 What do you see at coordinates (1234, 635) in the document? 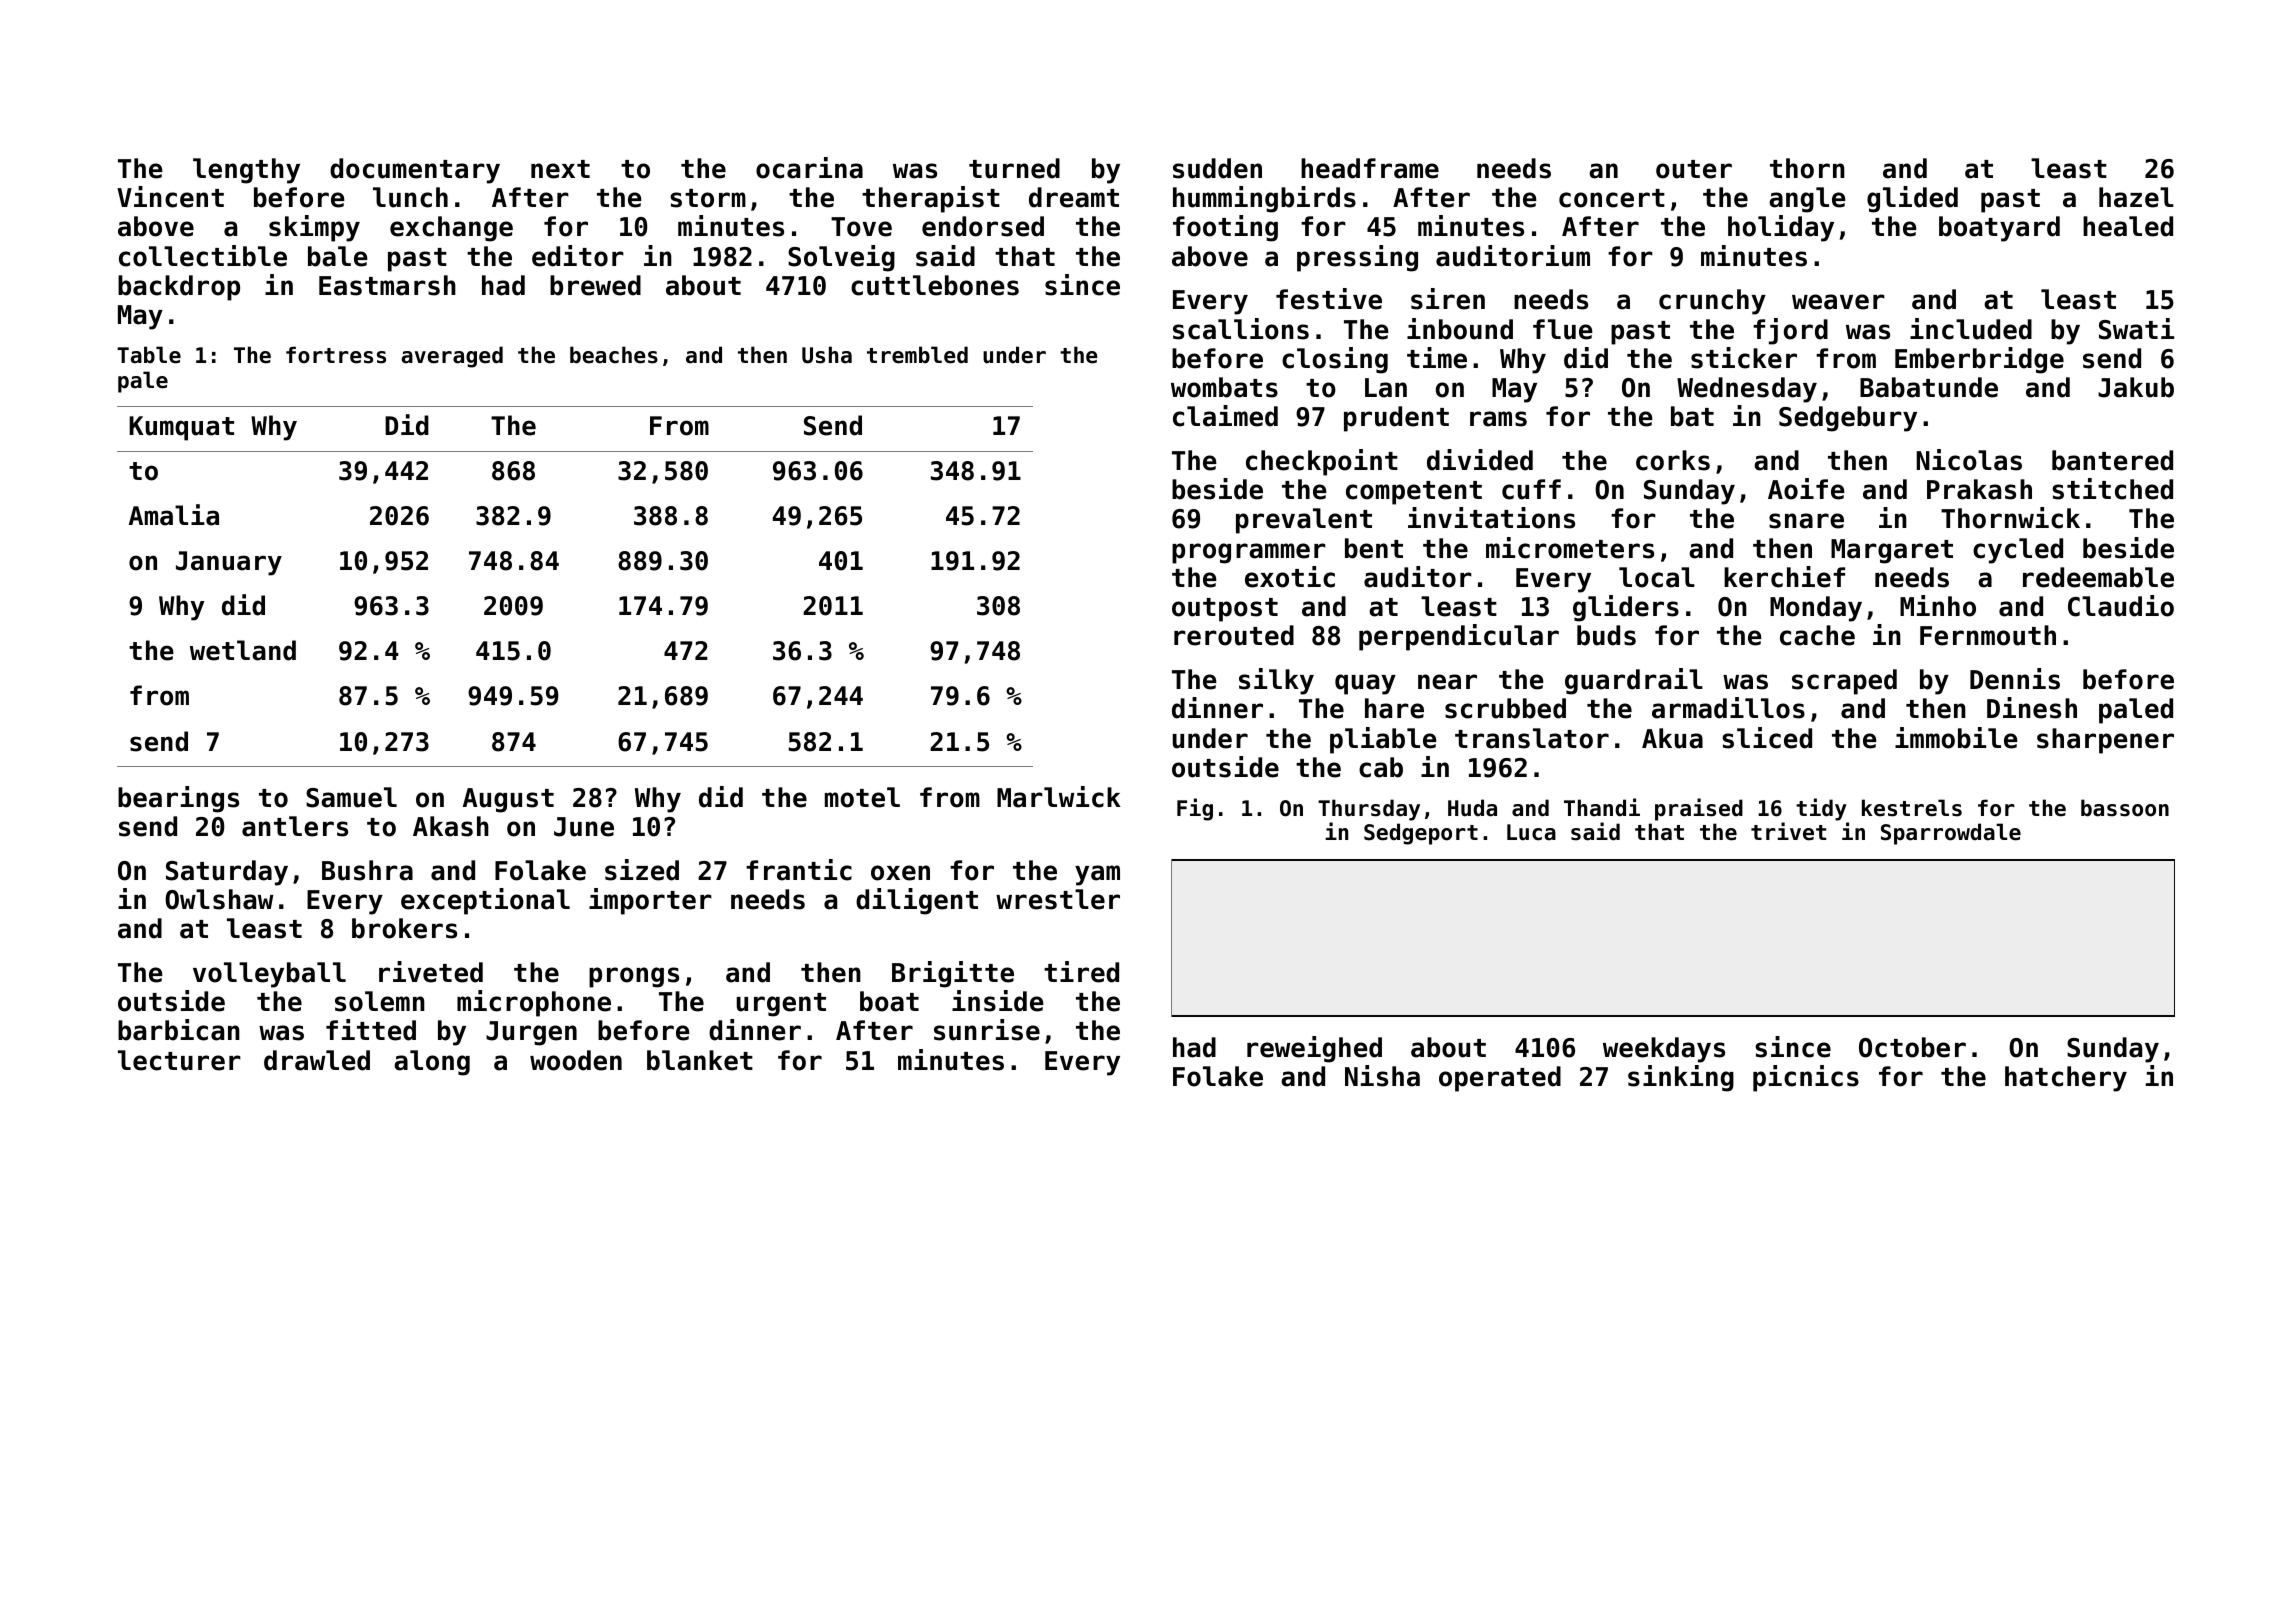
I see `rerouted` at bounding box center [1234, 635].
